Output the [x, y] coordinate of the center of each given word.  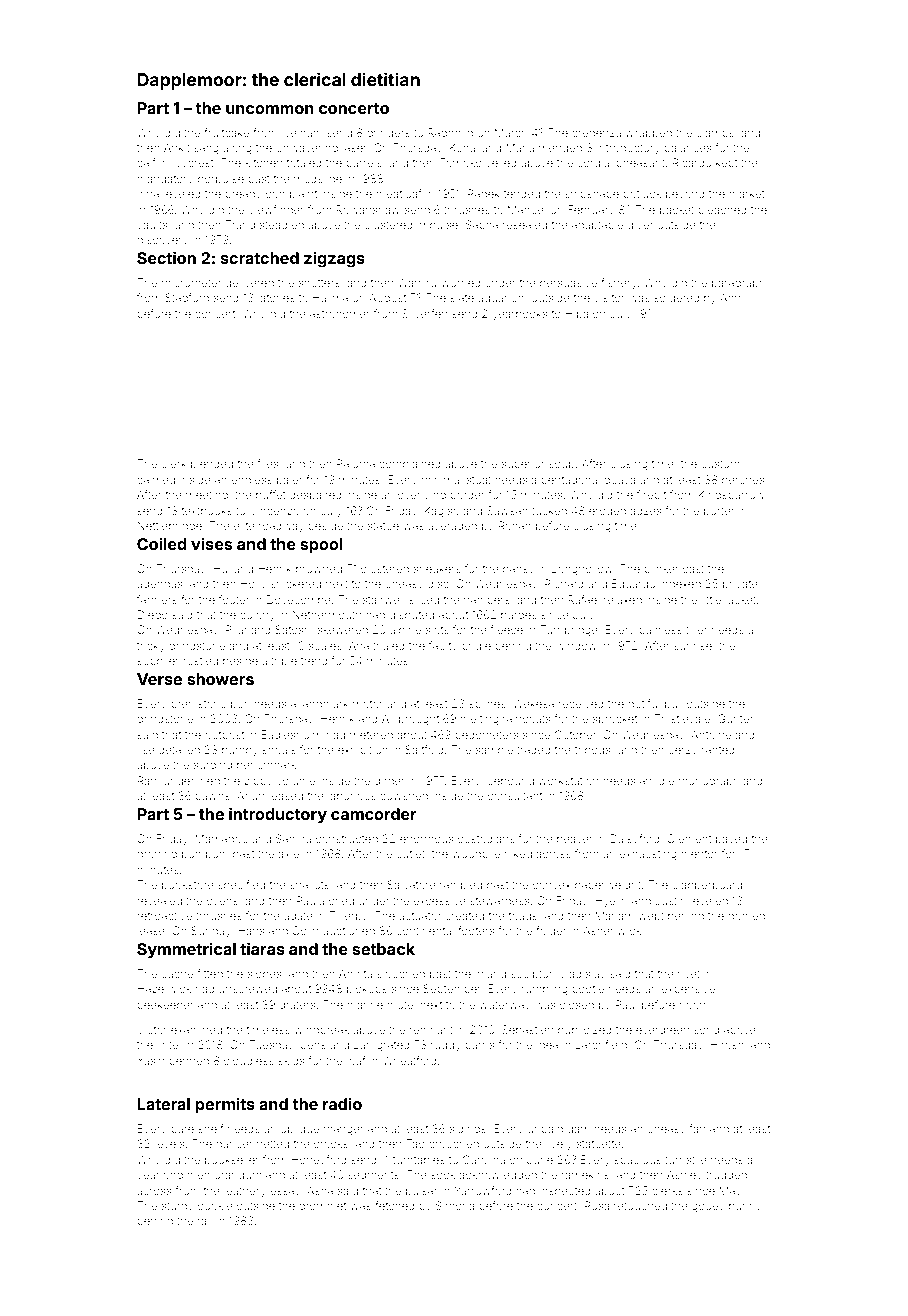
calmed [156, 479]
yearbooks [520, 315]
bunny [745, 1207]
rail [205, 1220]
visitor [609, 297]
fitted [210, 973]
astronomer [340, 314]
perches [743, 480]
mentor [699, 854]
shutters [319, 283]
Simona [455, 1205]
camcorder [374, 814]
